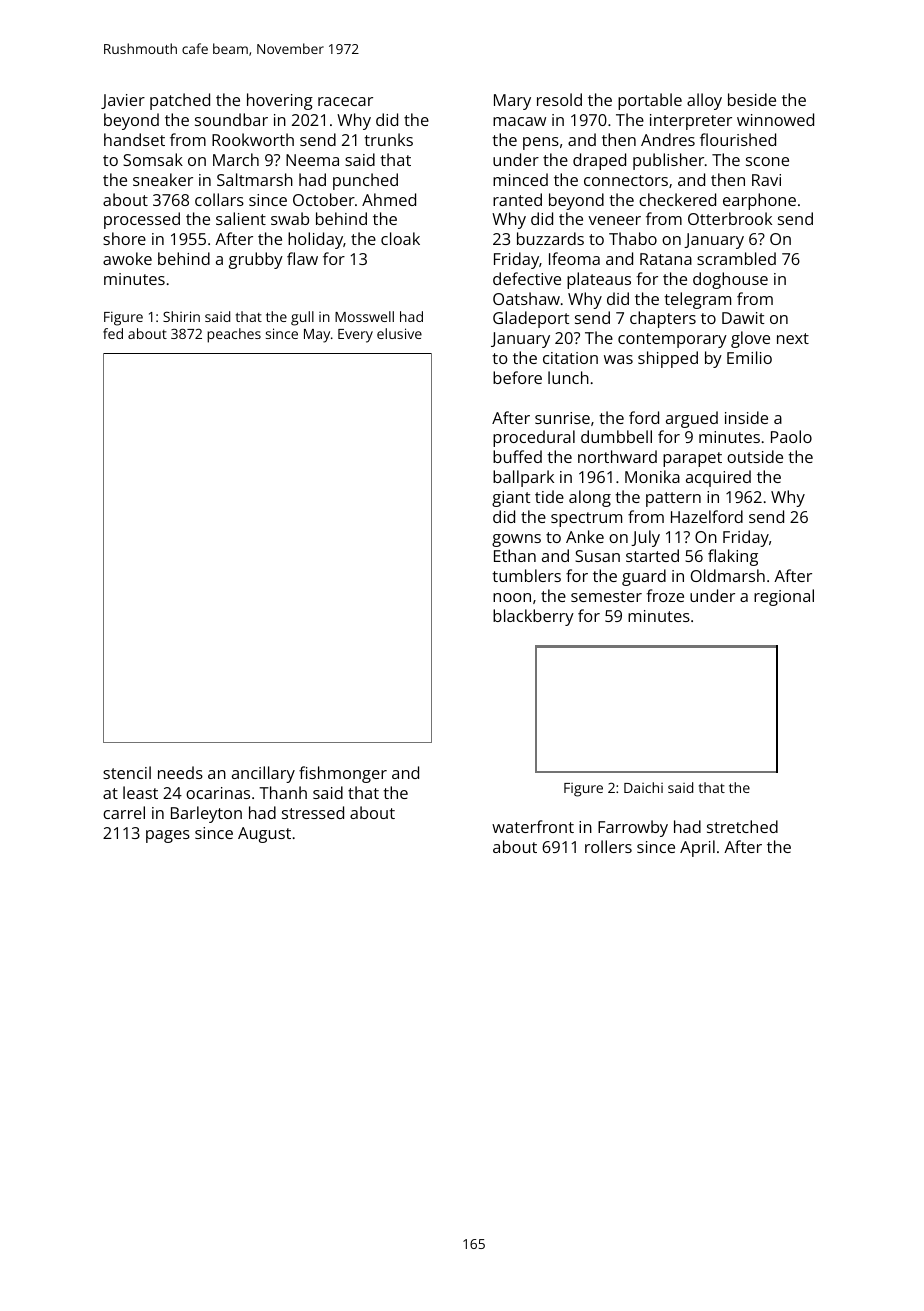  What do you see at coordinates (643, 787) in the screenshot?
I see `Daichi` at bounding box center [643, 787].
